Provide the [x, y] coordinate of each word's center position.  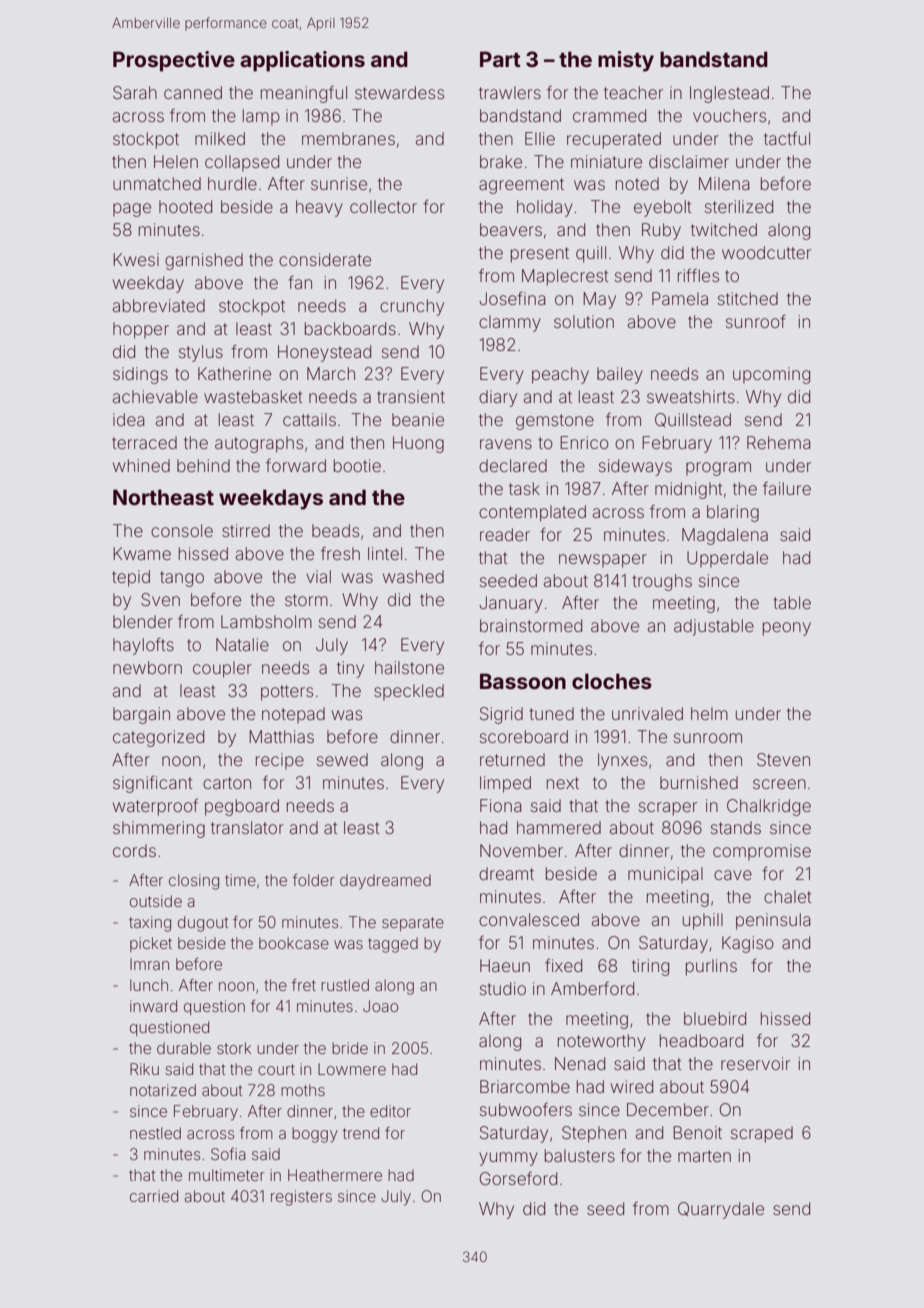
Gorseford [518, 1178]
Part [500, 59]
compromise [762, 852]
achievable [155, 396]
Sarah [135, 92]
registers [301, 1198]
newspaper [603, 561]
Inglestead [729, 94]
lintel [385, 553]
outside [156, 901]
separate [413, 924]
